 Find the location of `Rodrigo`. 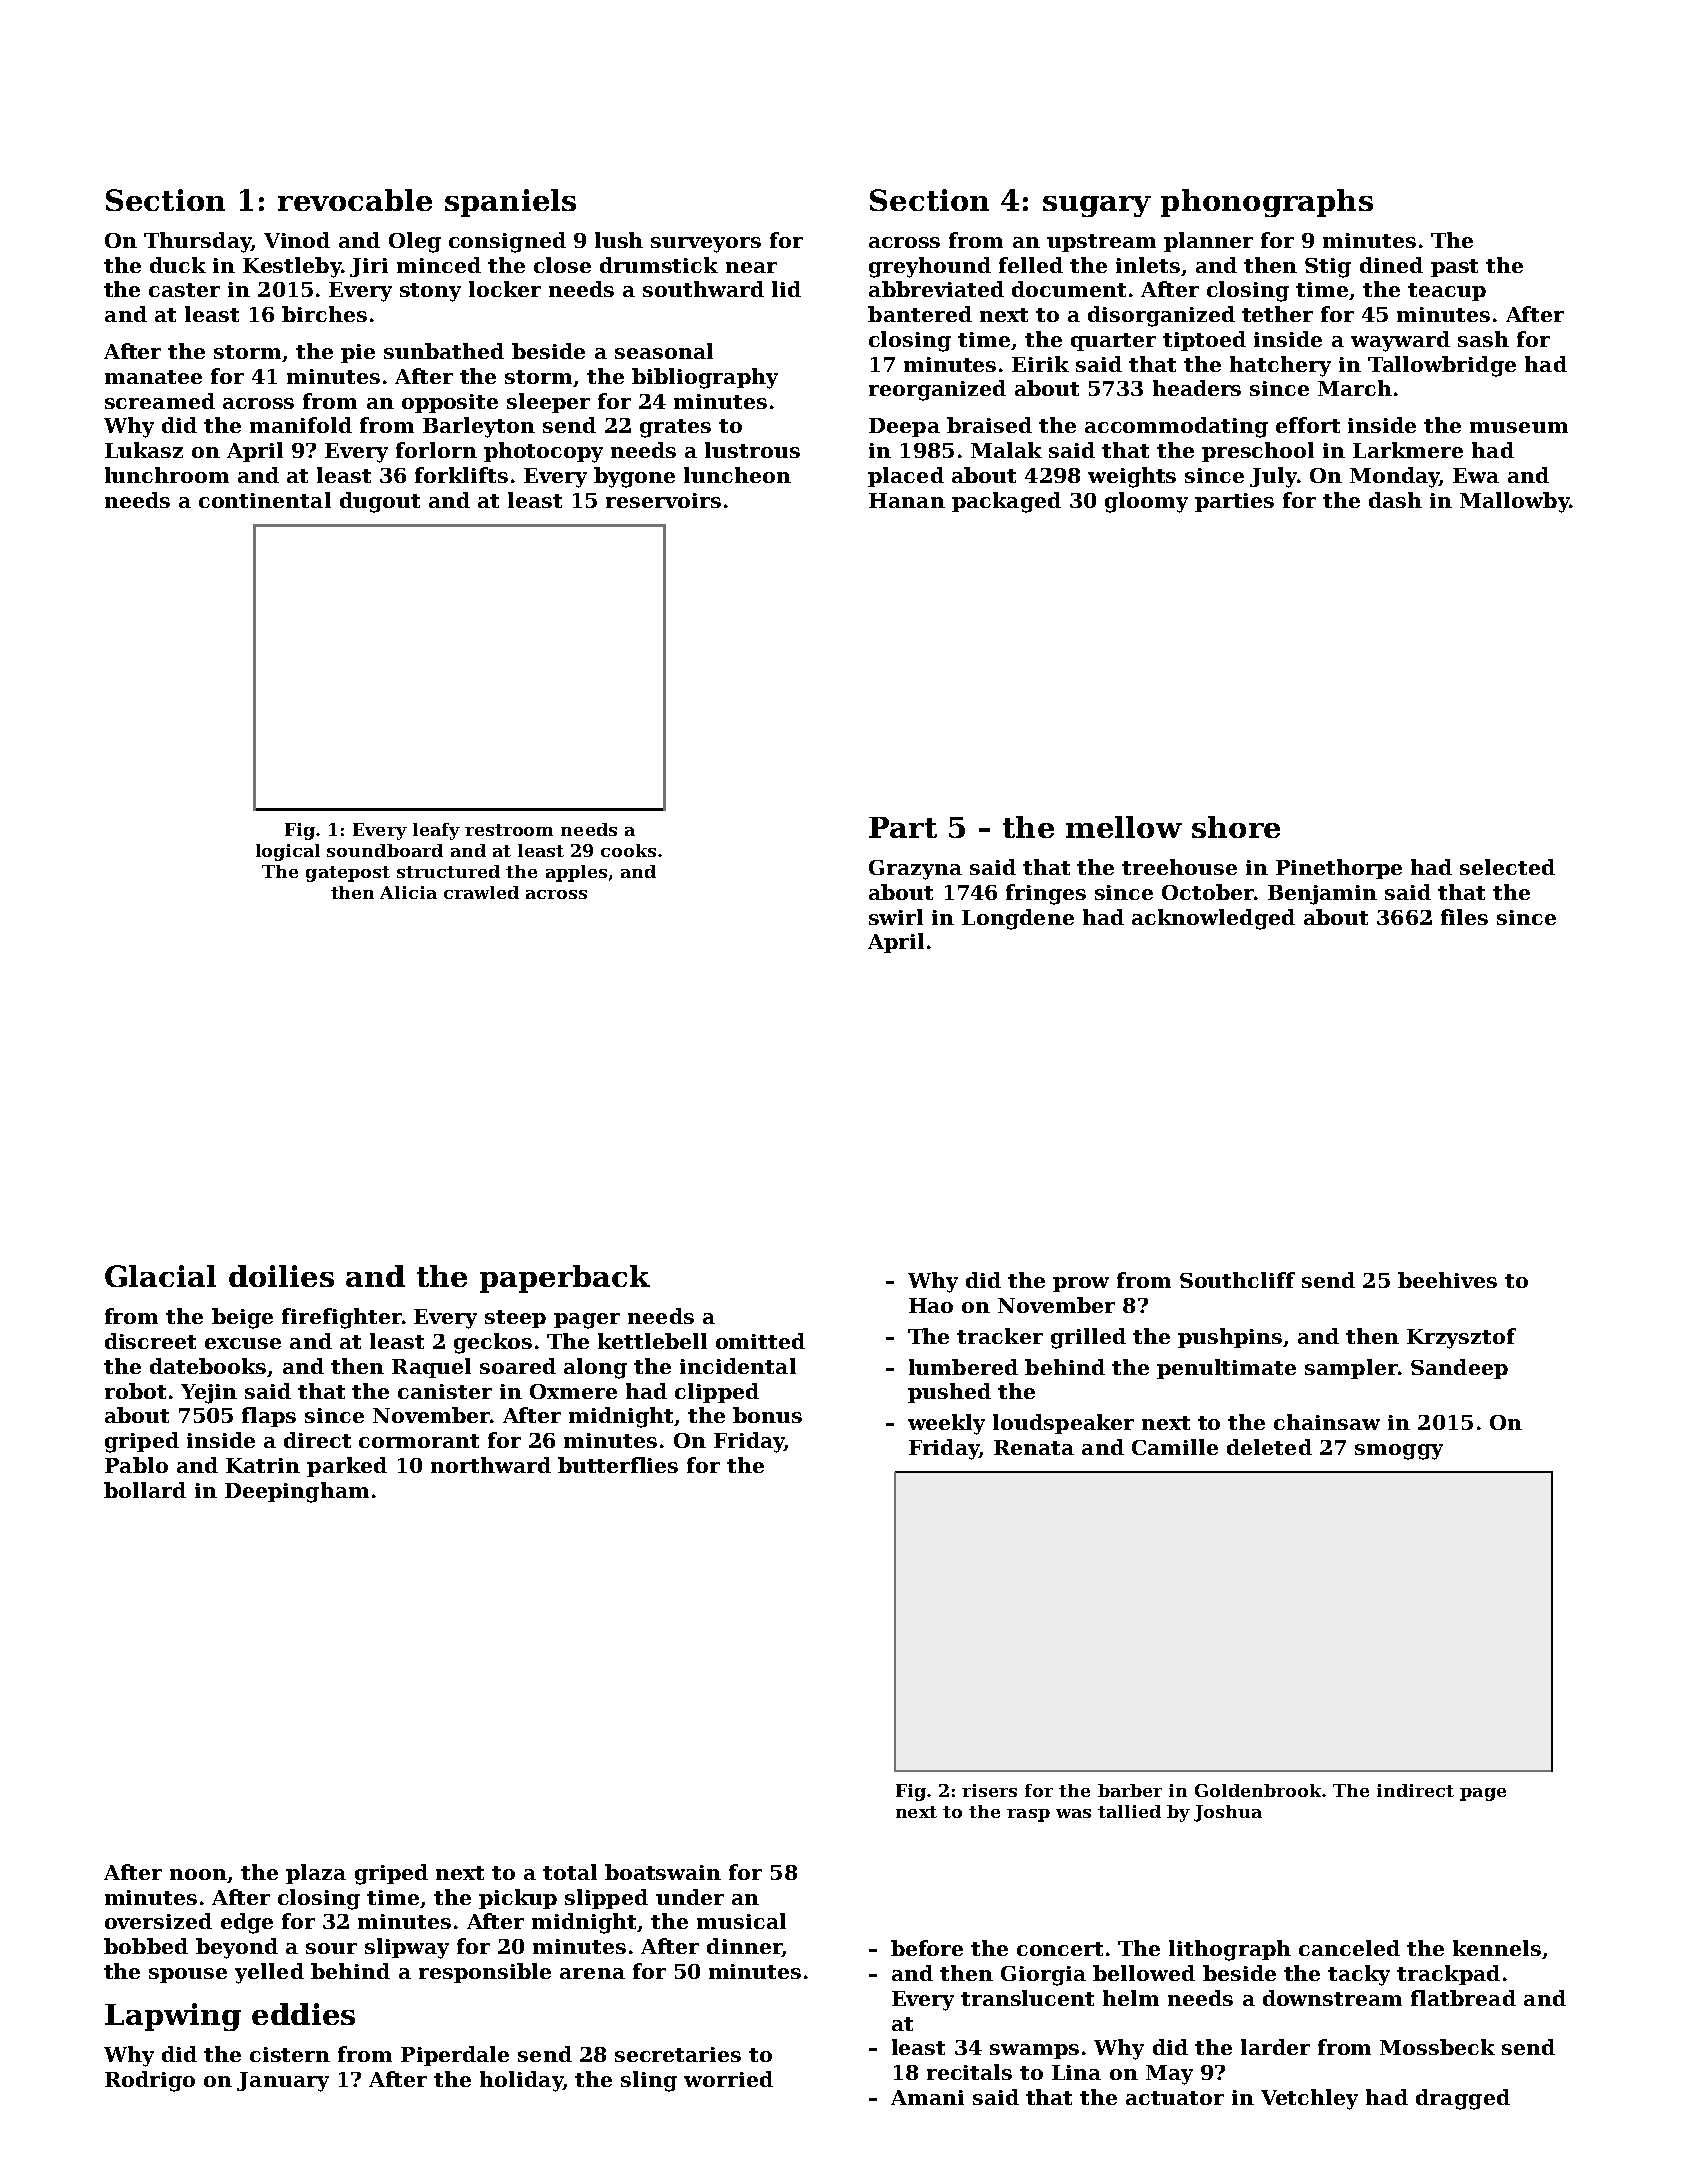

Rodrigo is located at coordinates (150, 2081).
